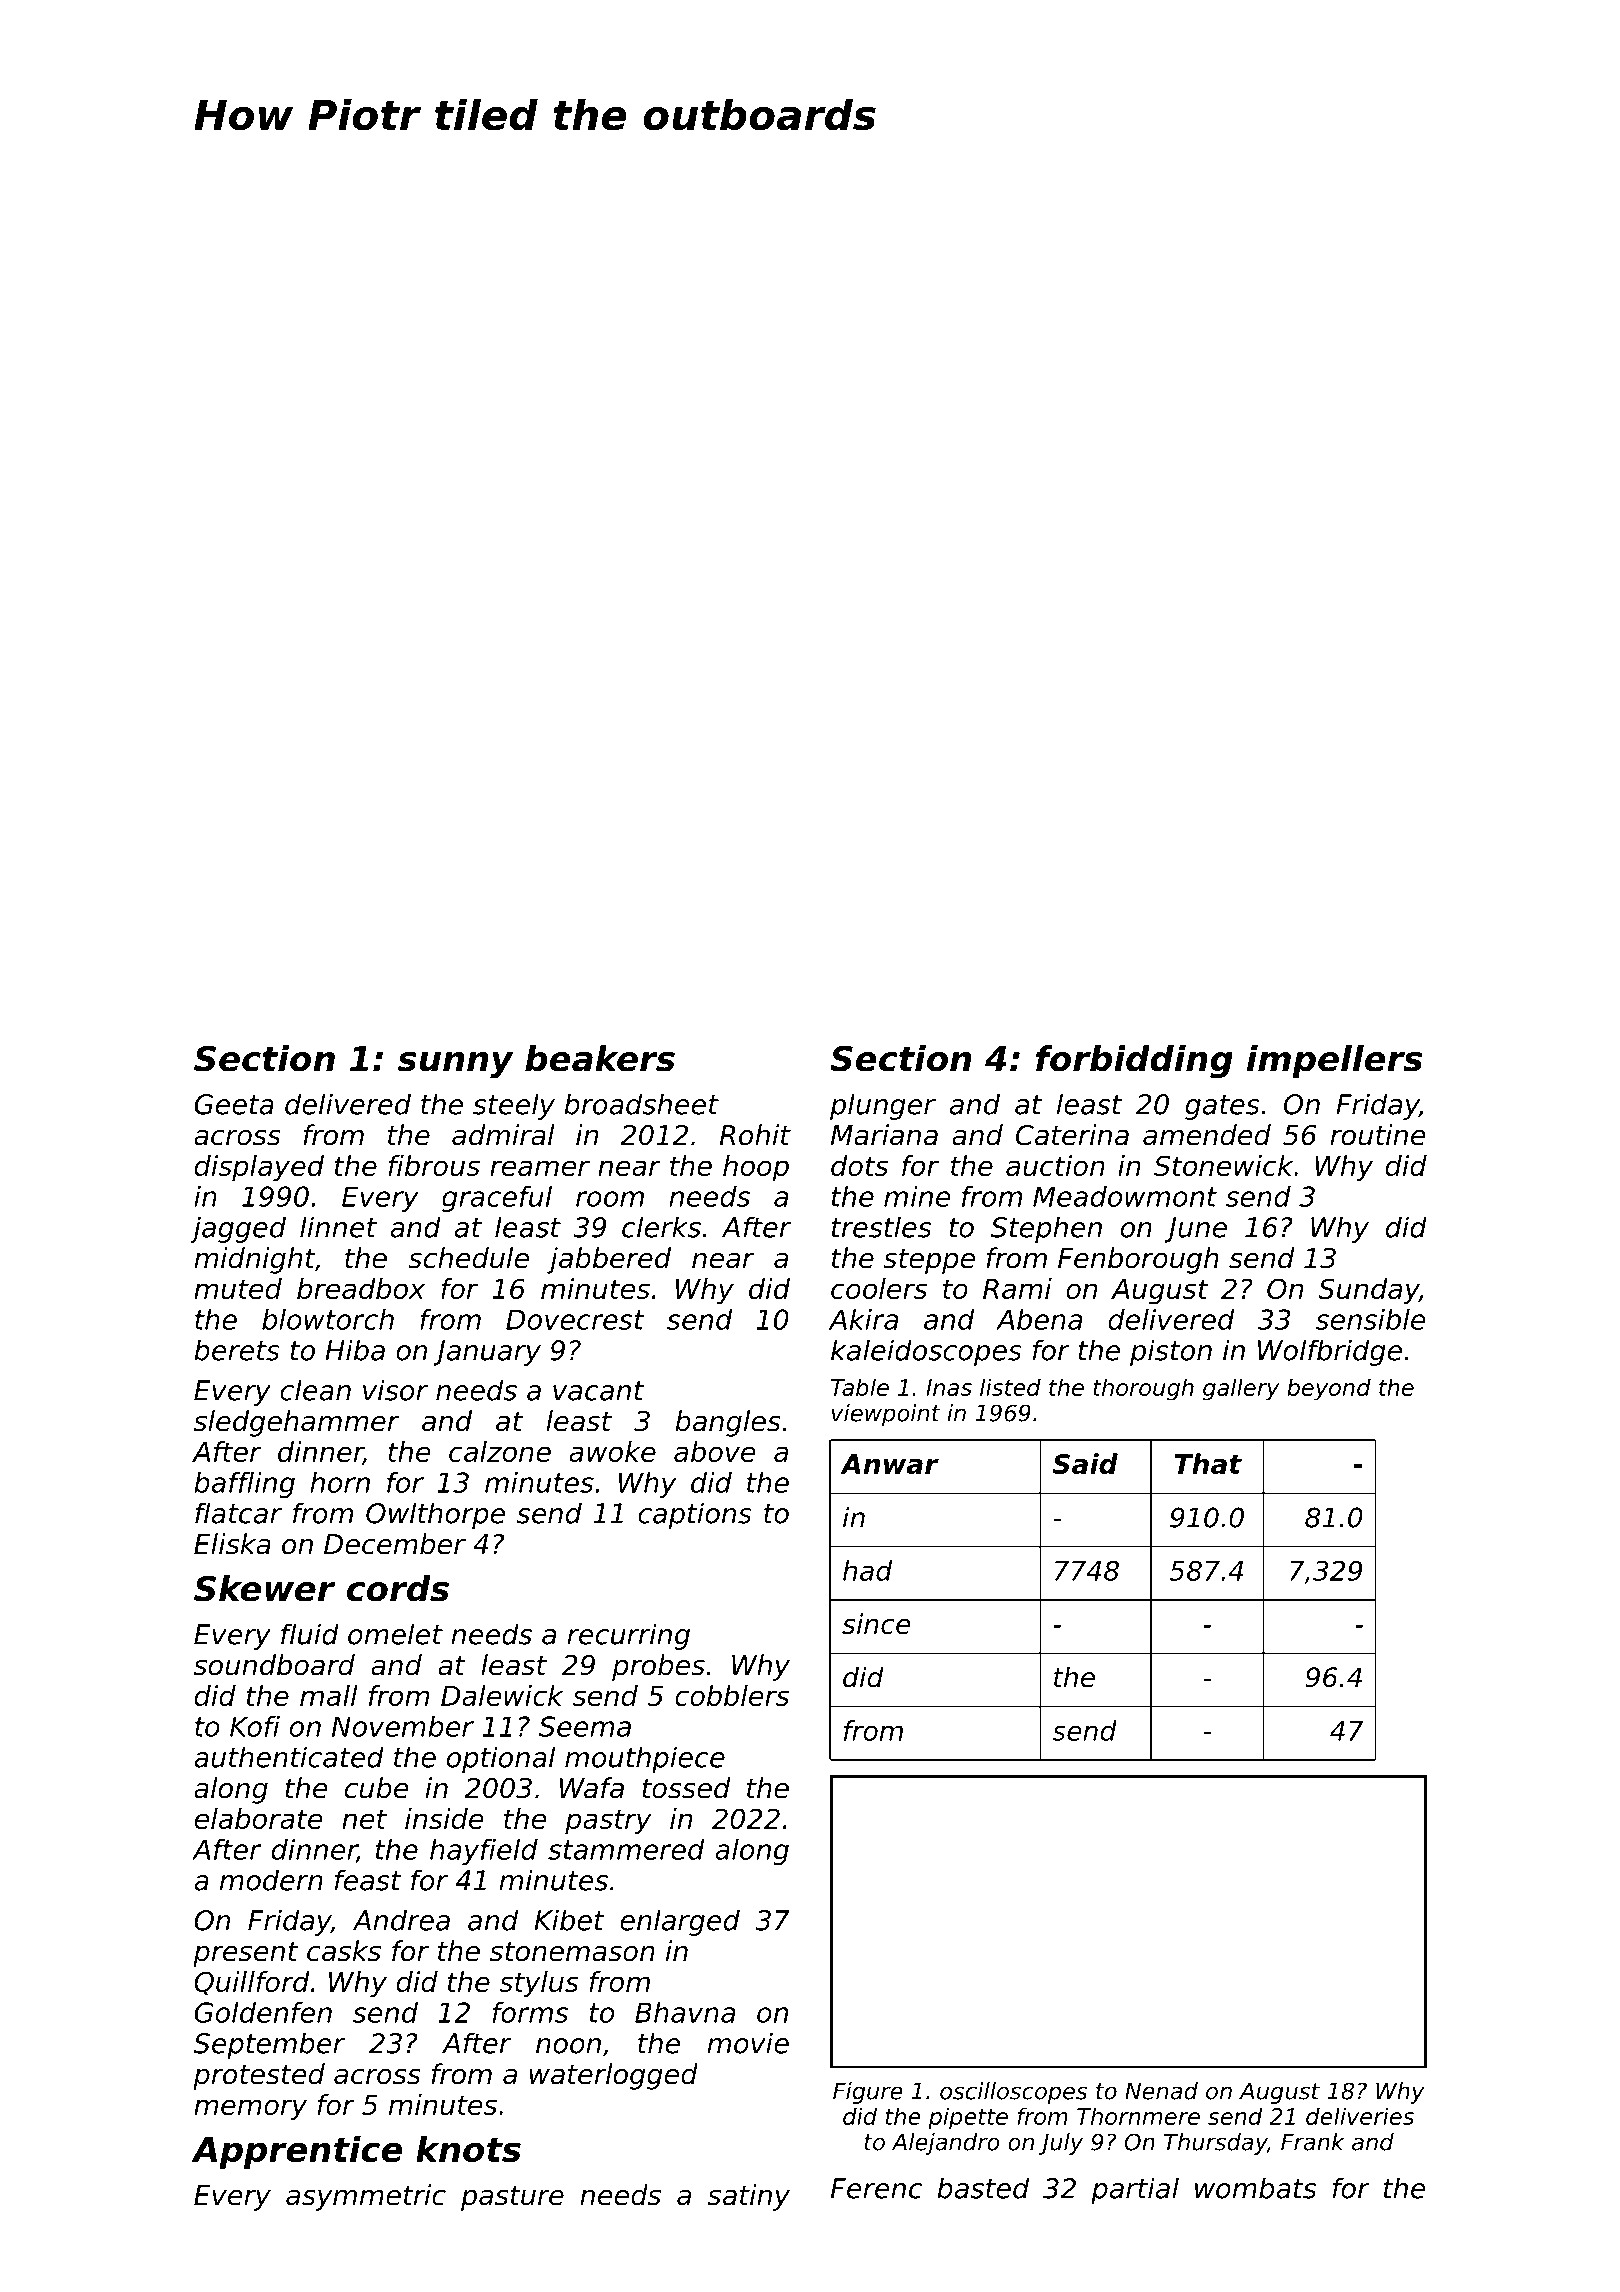  What do you see at coordinates (232, 1544) in the screenshot?
I see `Eliska` at bounding box center [232, 1544].
